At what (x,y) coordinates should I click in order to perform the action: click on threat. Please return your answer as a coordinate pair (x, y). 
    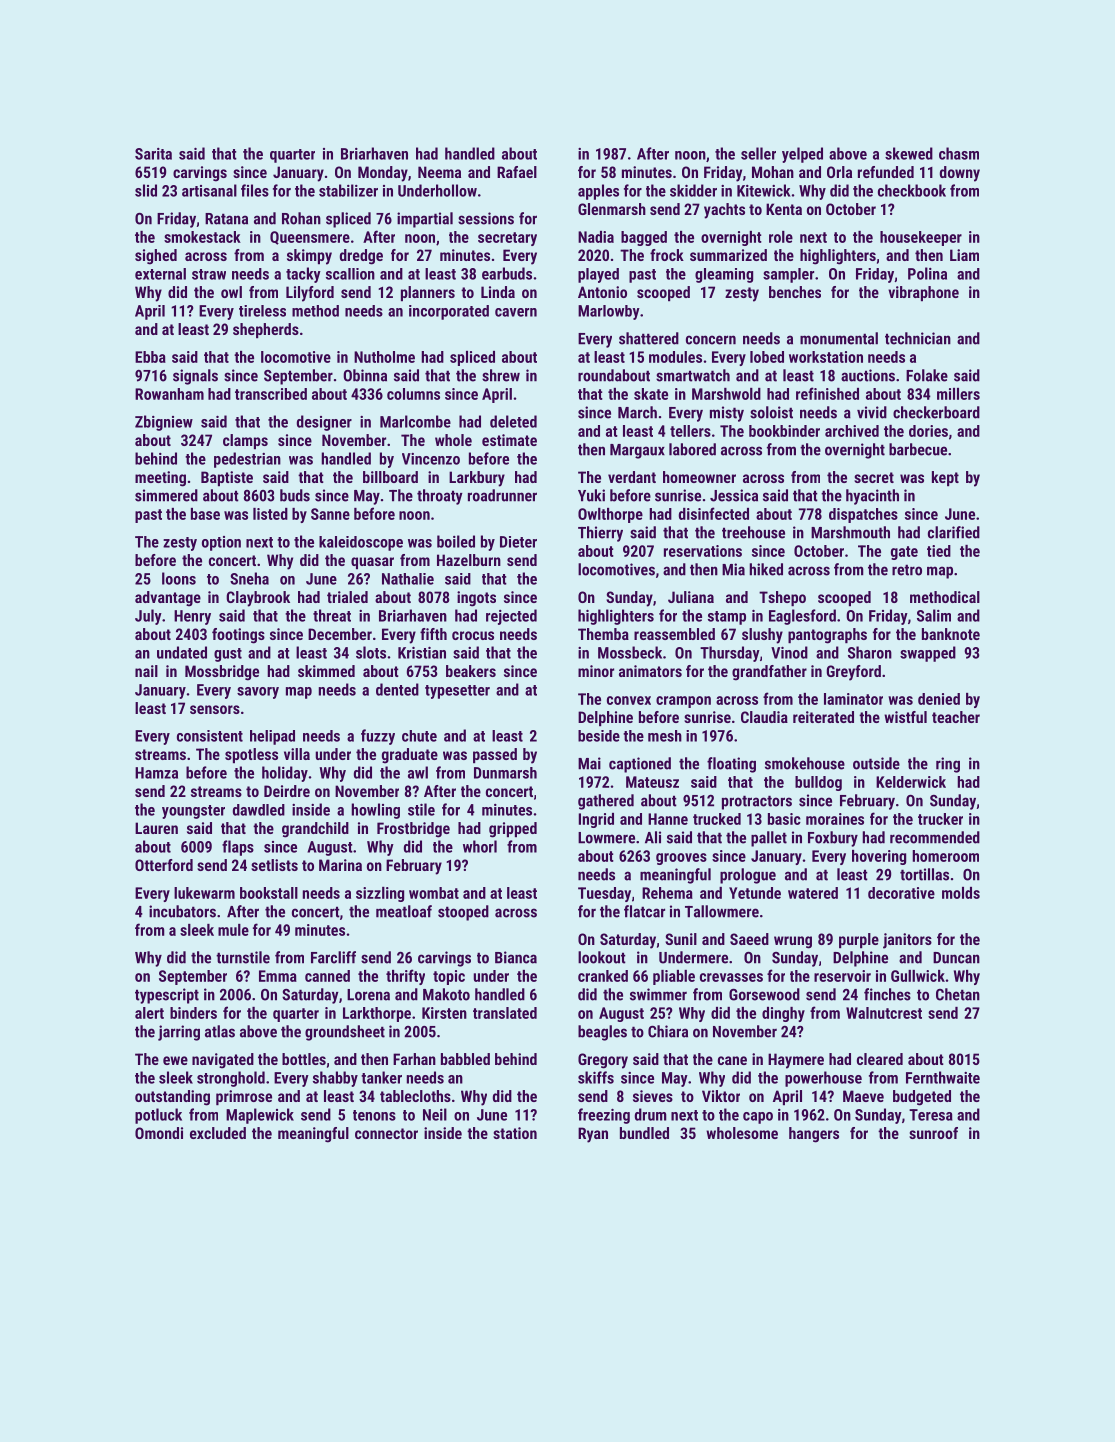
    Looking at the image, I should click on (332, 615).
